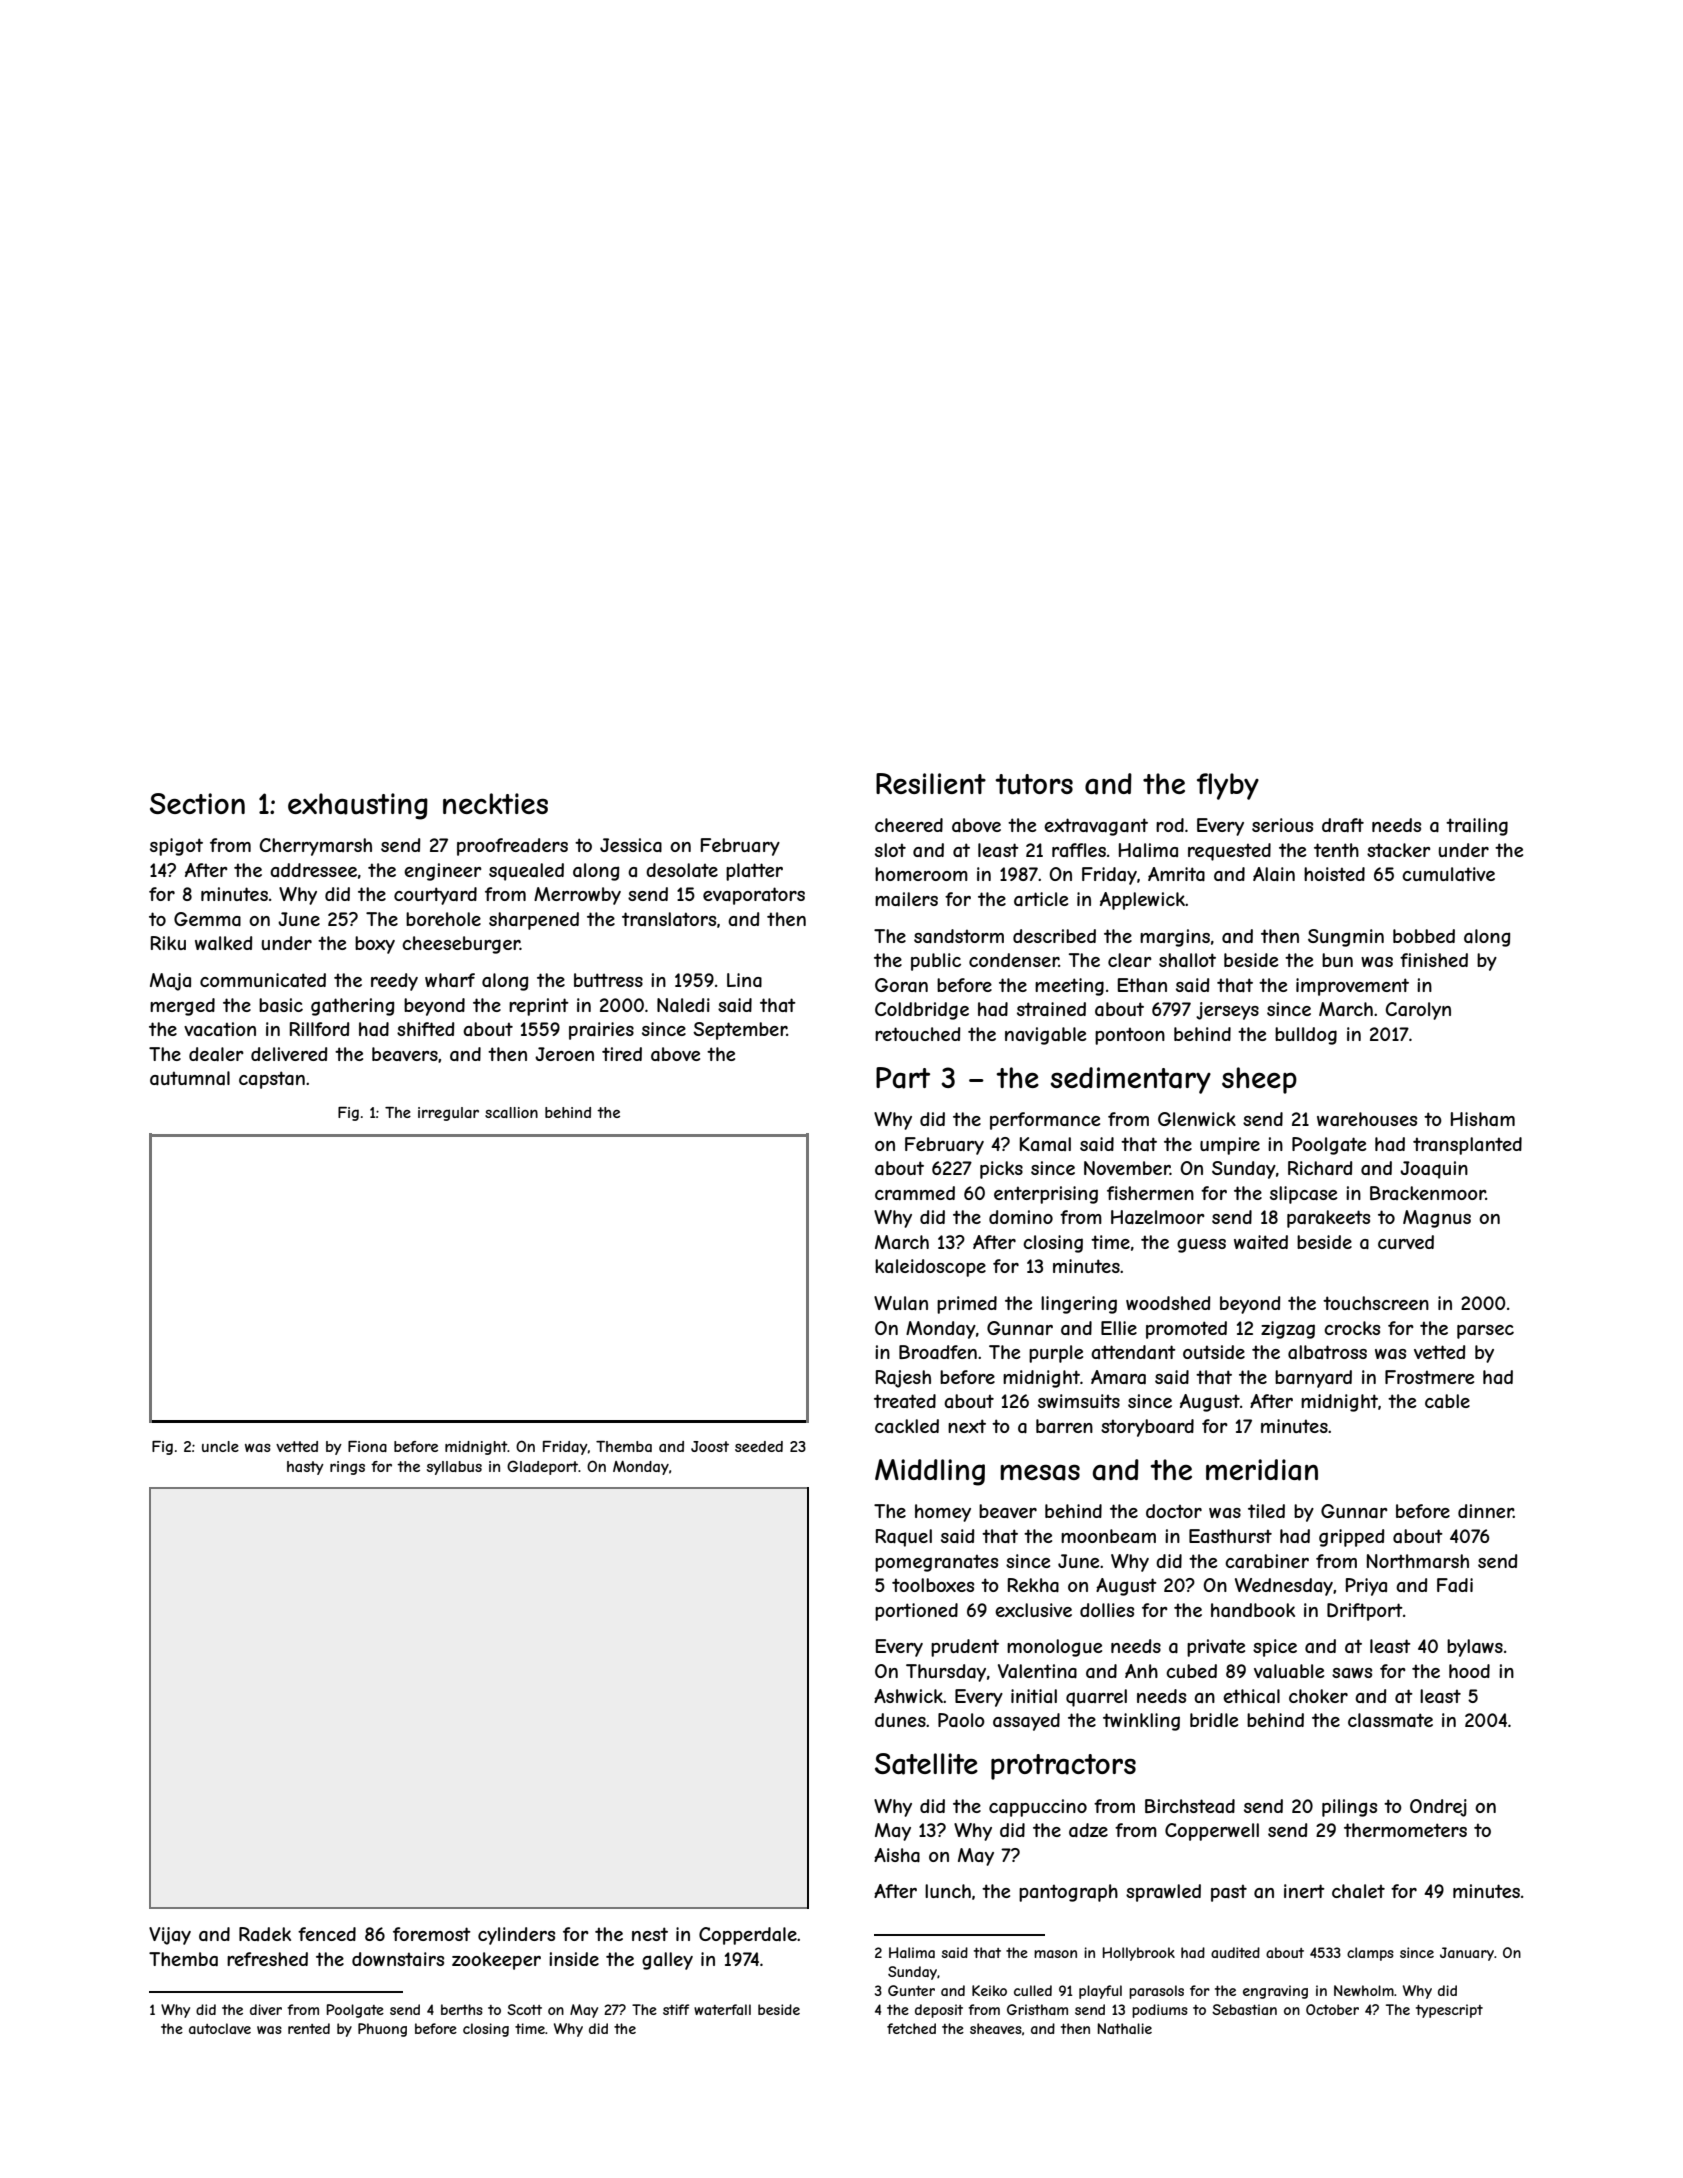 The image size is (1683, 2178). What do you see at coordinates (1320, 1168) in the screenshot?
I see `Richard` at bounding box center [1320, 1168].
